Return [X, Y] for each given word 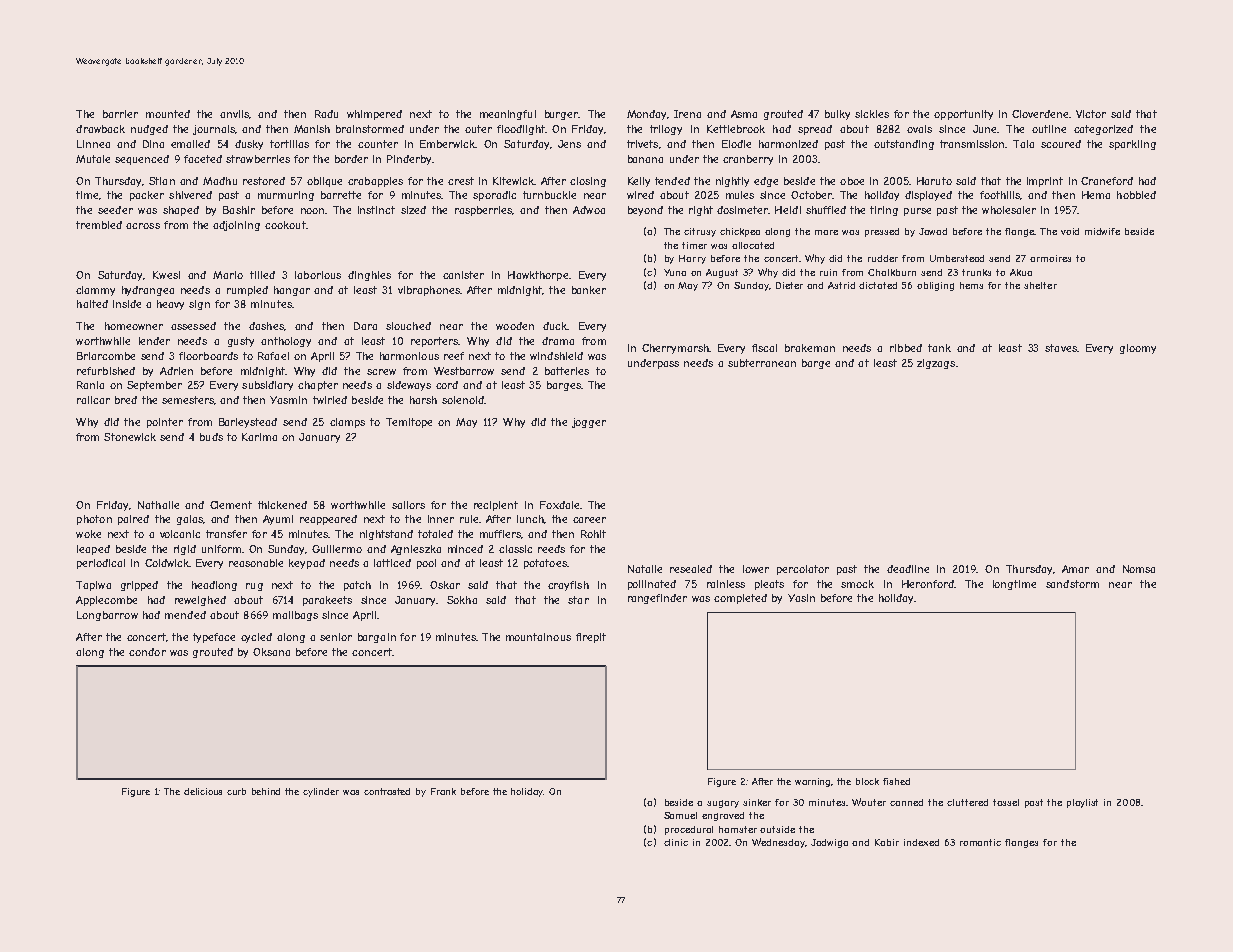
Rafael [273, 356]
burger [562, 115]
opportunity [963, 115]
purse [917, 212]
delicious [203, 791]
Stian [162, 181]
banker [589, 290]
